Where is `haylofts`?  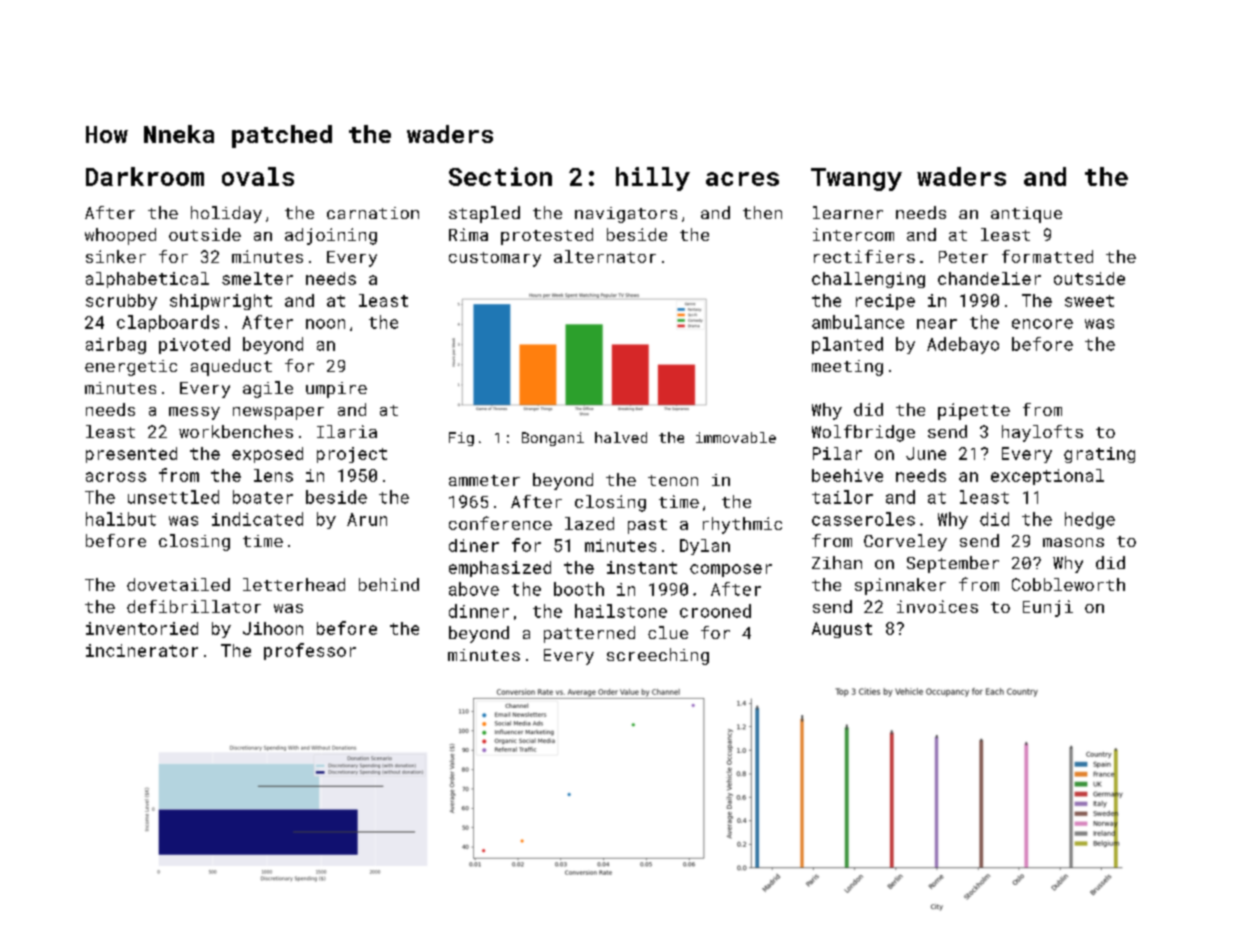 haylofts is located at coordinates (1042, 433).
